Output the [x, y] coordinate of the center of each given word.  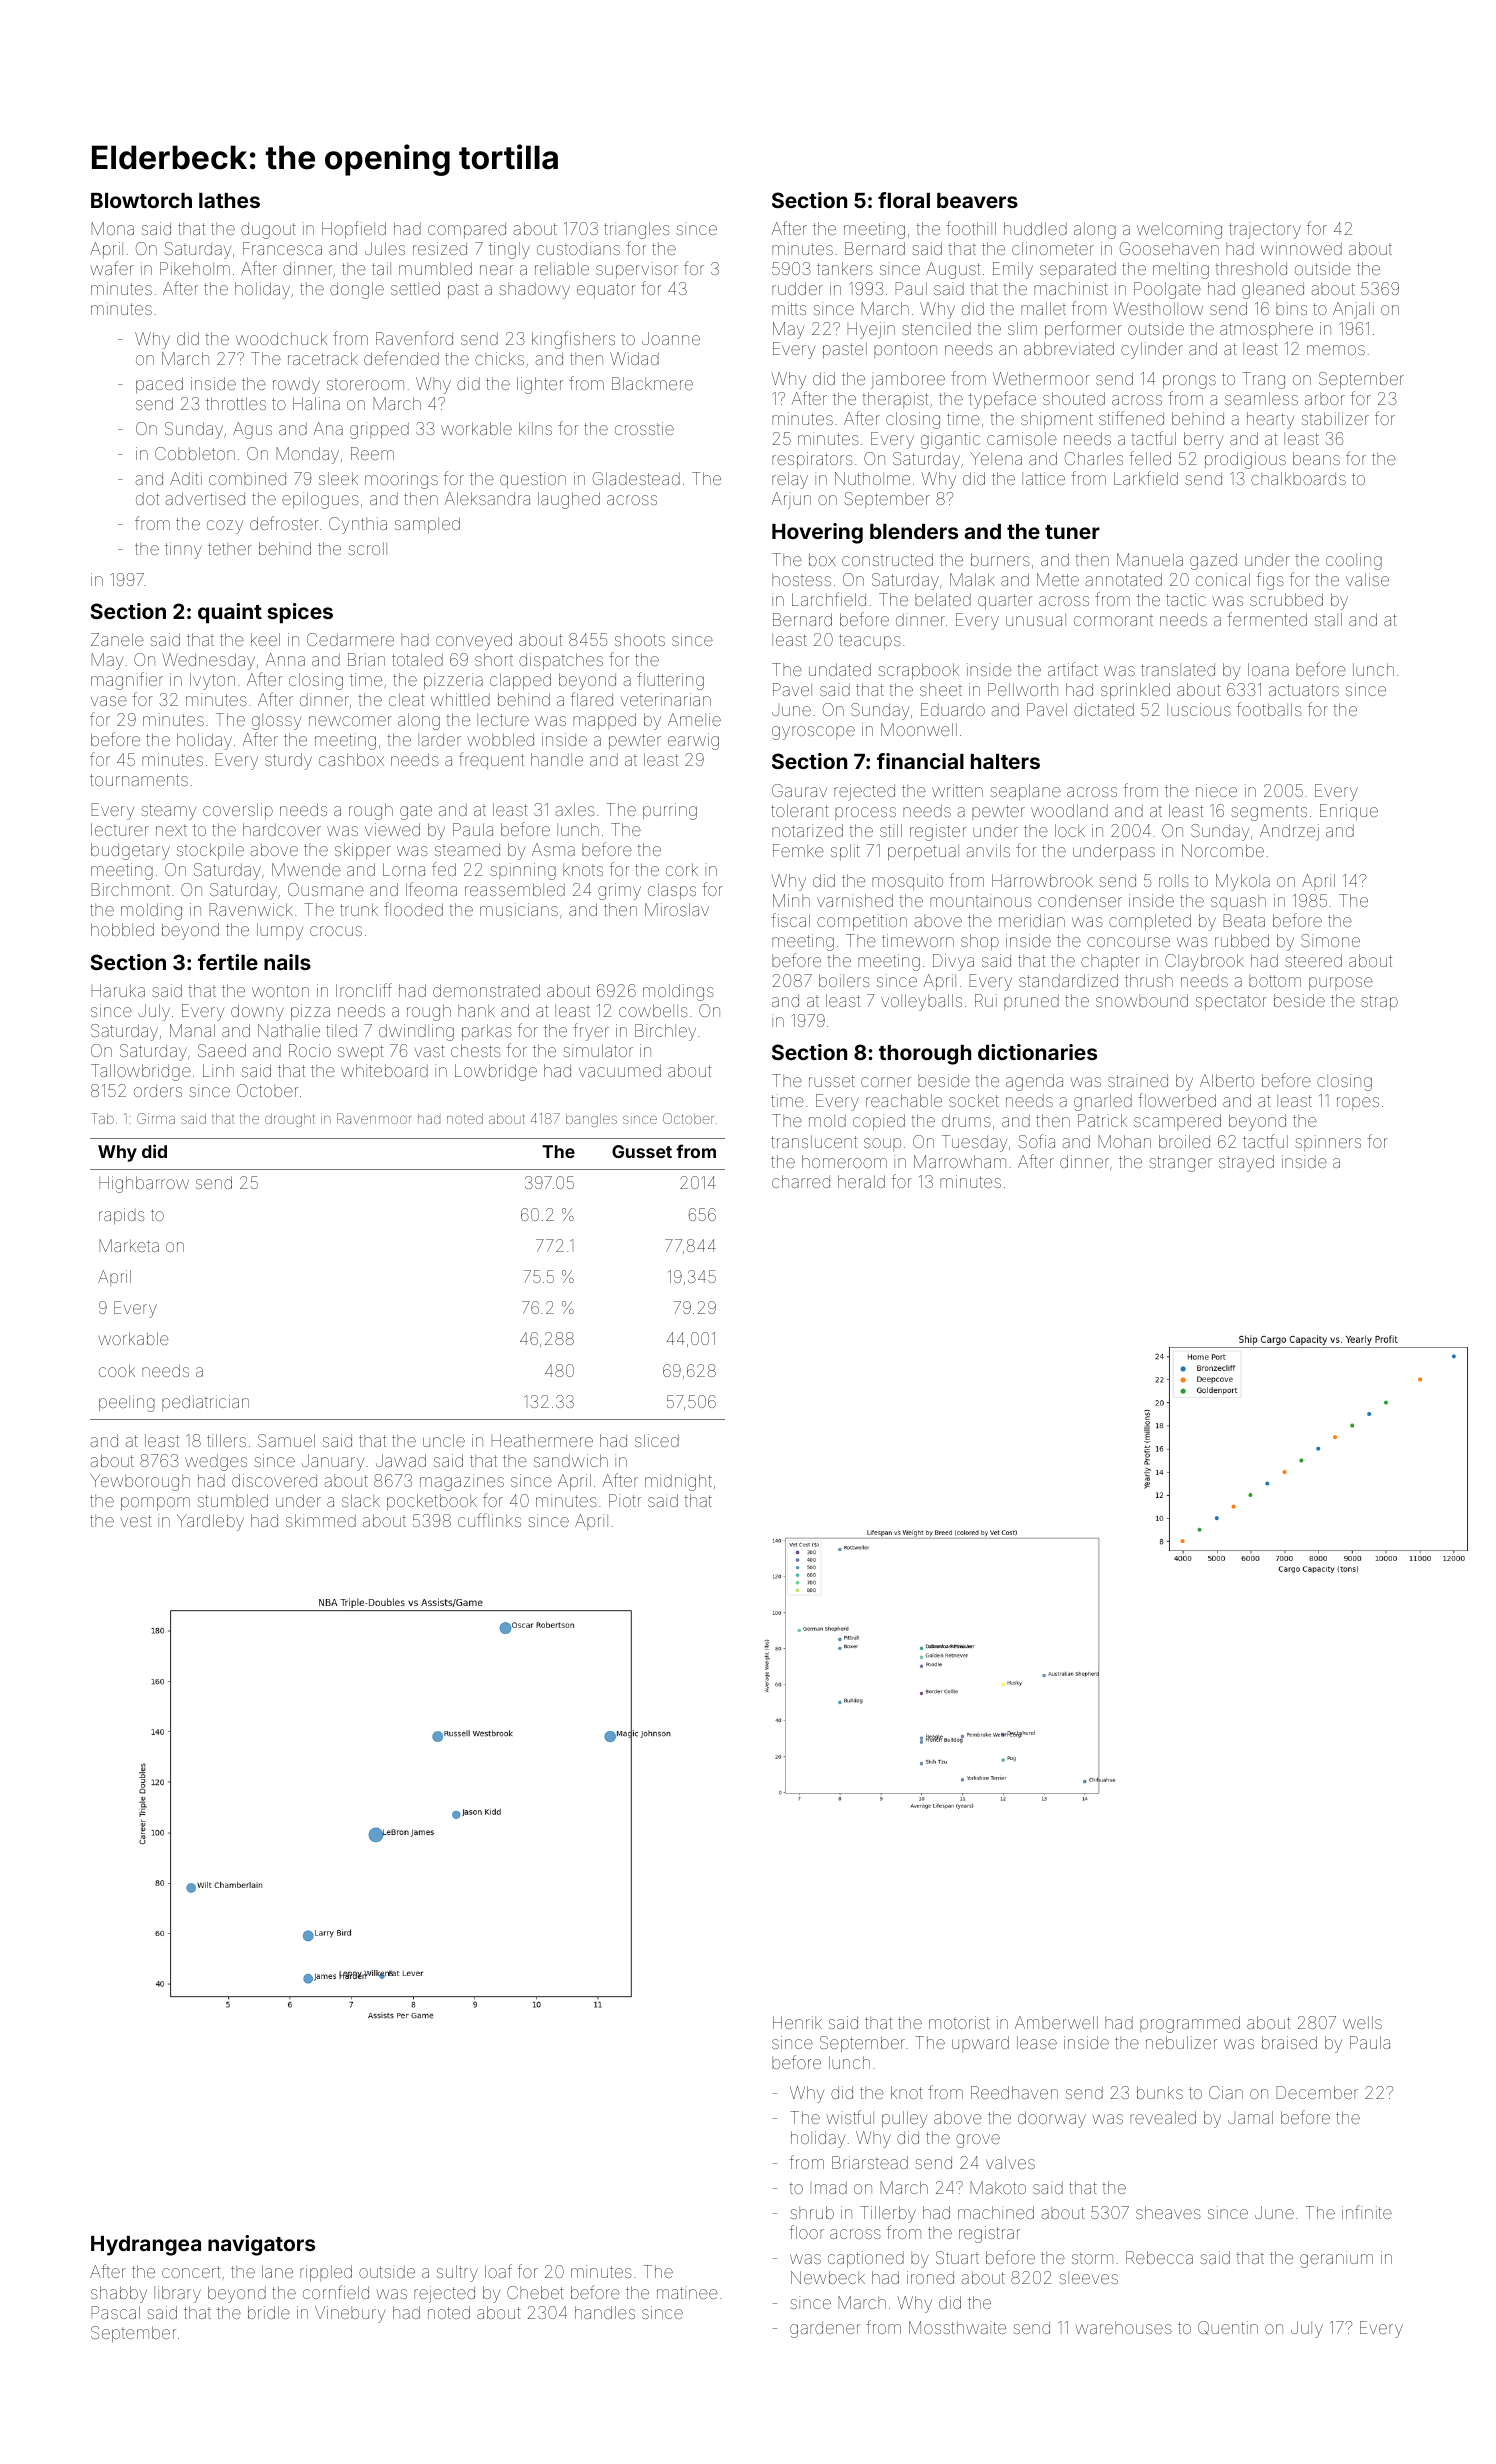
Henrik [797, 2022]
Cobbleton [195, 453]
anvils [988, 850]
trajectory [1265, 230]
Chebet [535, 2292]
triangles [637, 230]
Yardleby [210, 1522]
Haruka [118, 990]
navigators [261, 2245]
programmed [1190, 2024]
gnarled [1103, 1102]
